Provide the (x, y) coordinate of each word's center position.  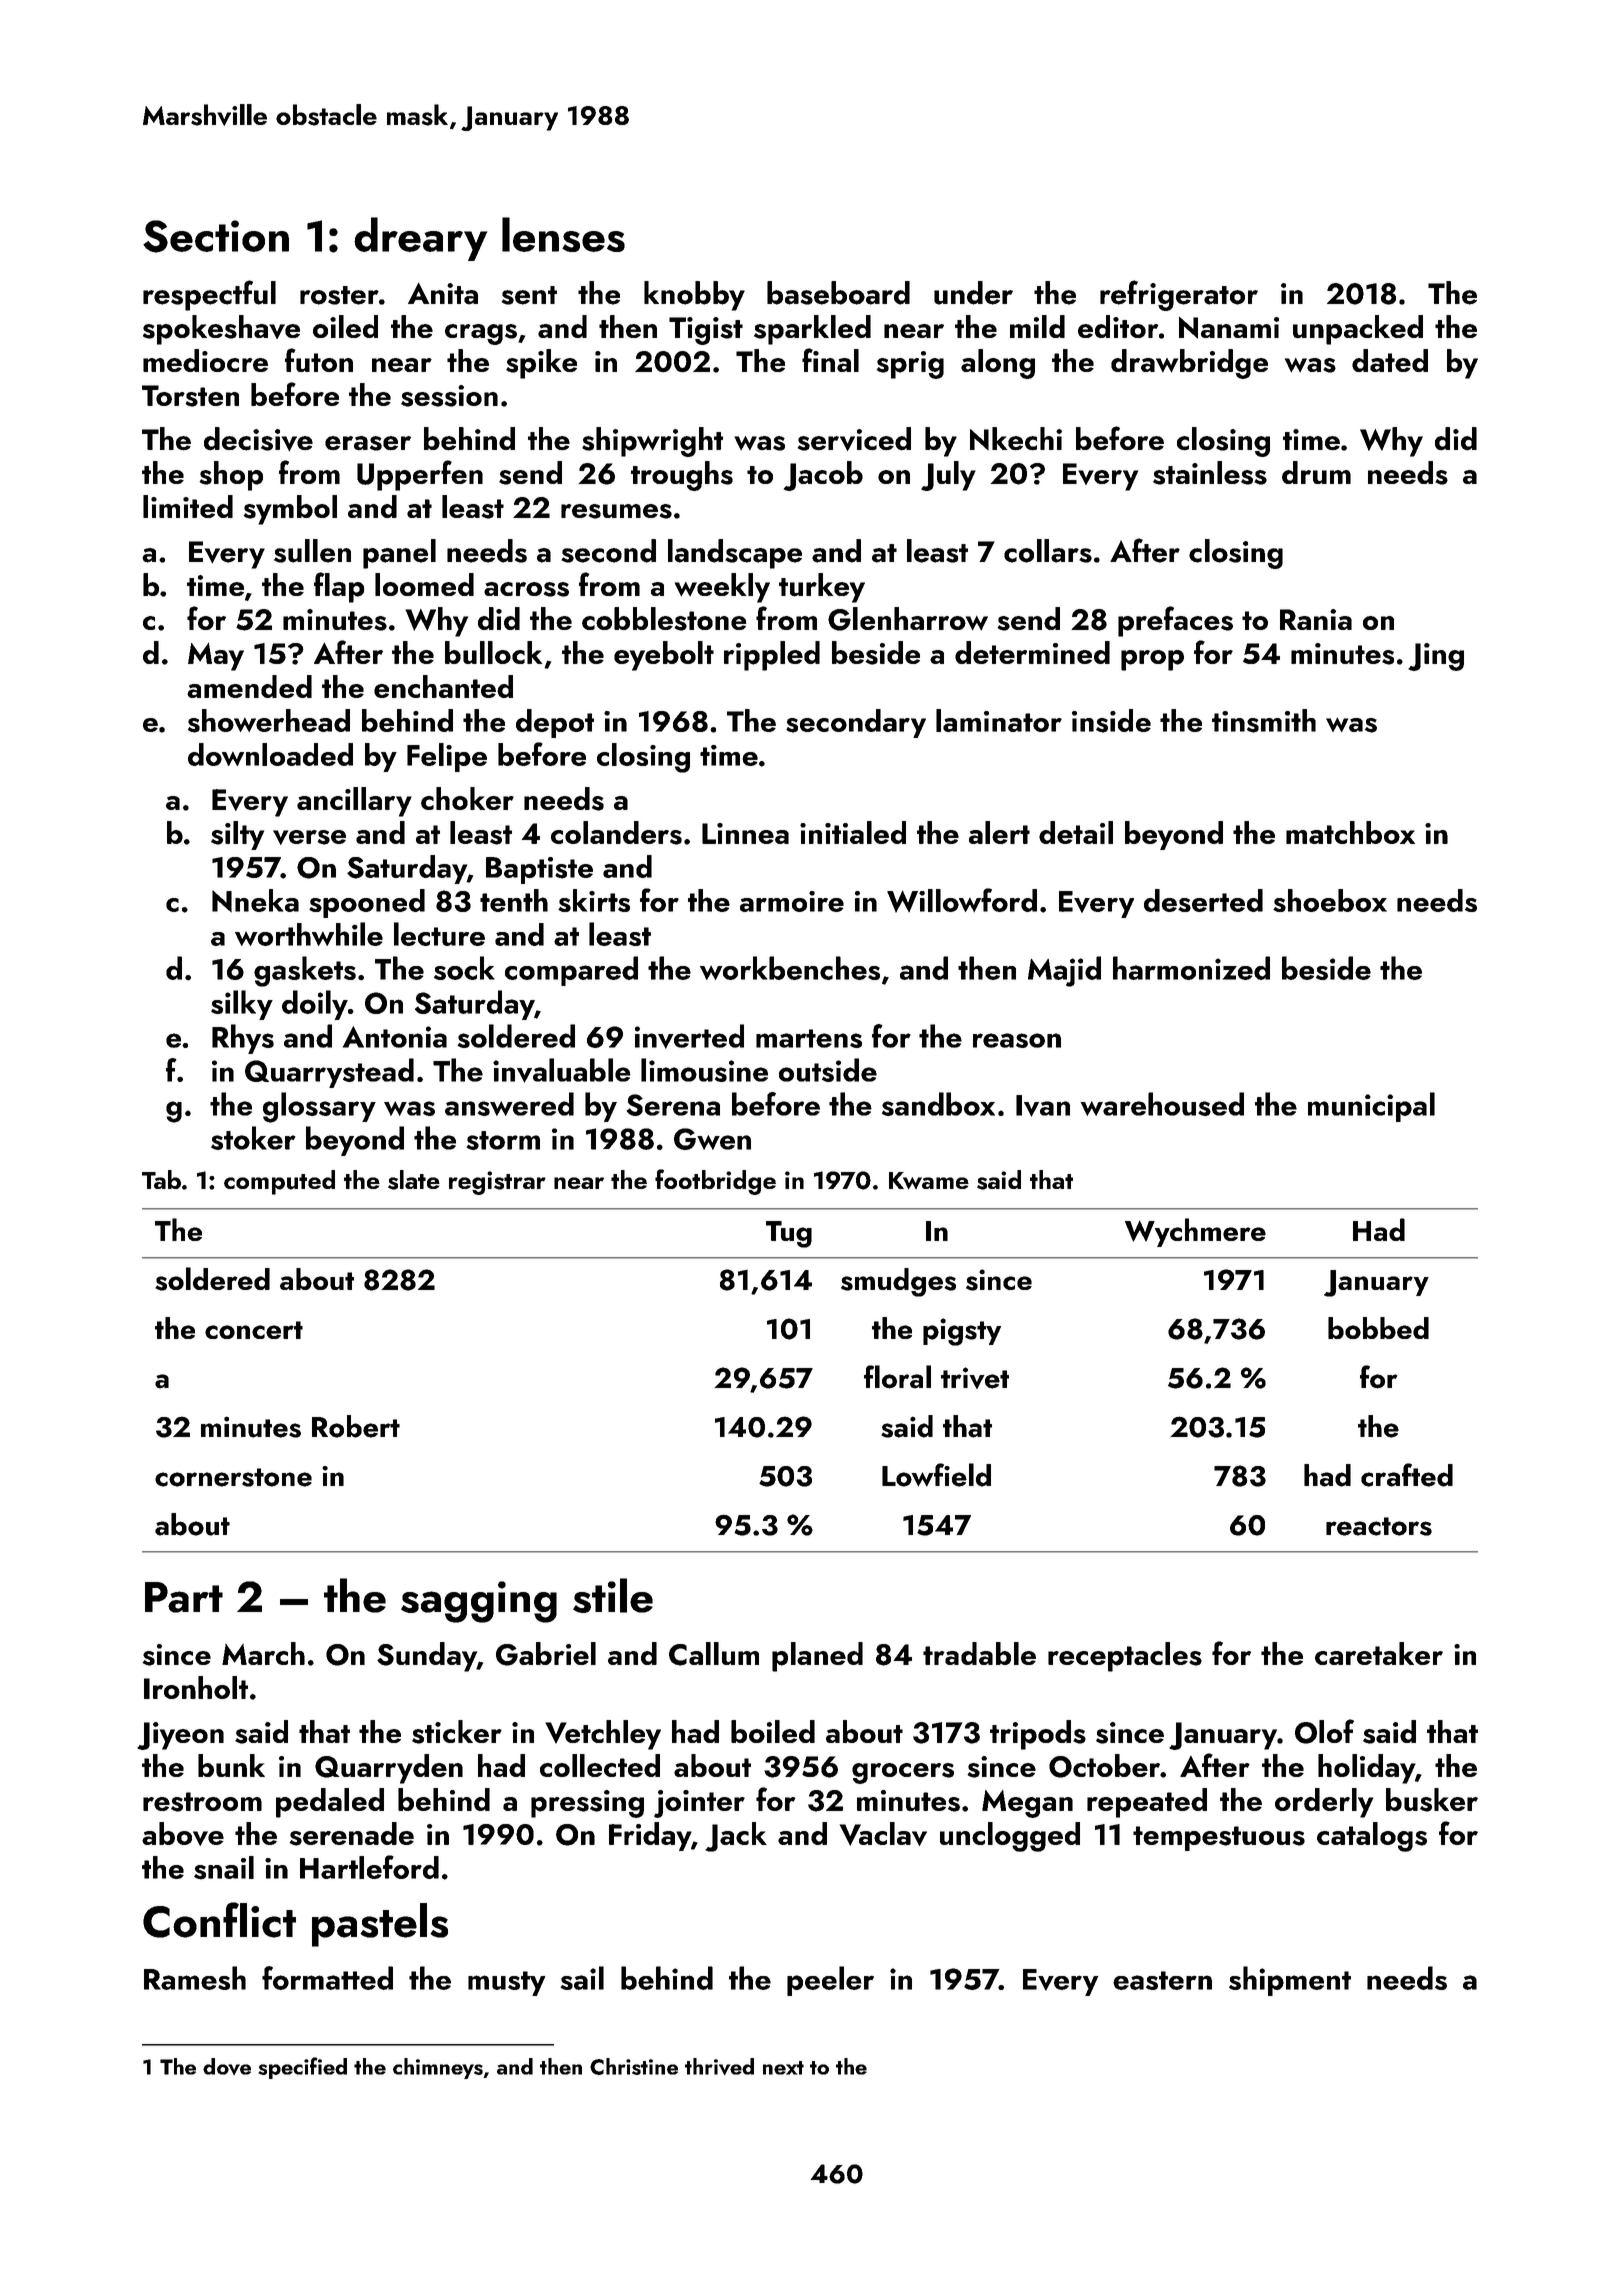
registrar (497, 1183)
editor (1118, 326)
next (783, 2068)
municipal (1371, 1107)
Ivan (1043, 1106)
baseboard (838, 293)
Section (216, 236)
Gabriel (546, 1654)
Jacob (823, 476)
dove (227, 2066)
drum (1316, 472)
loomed (424, 584)
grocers (903, 1773)
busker (1432, 1800)
